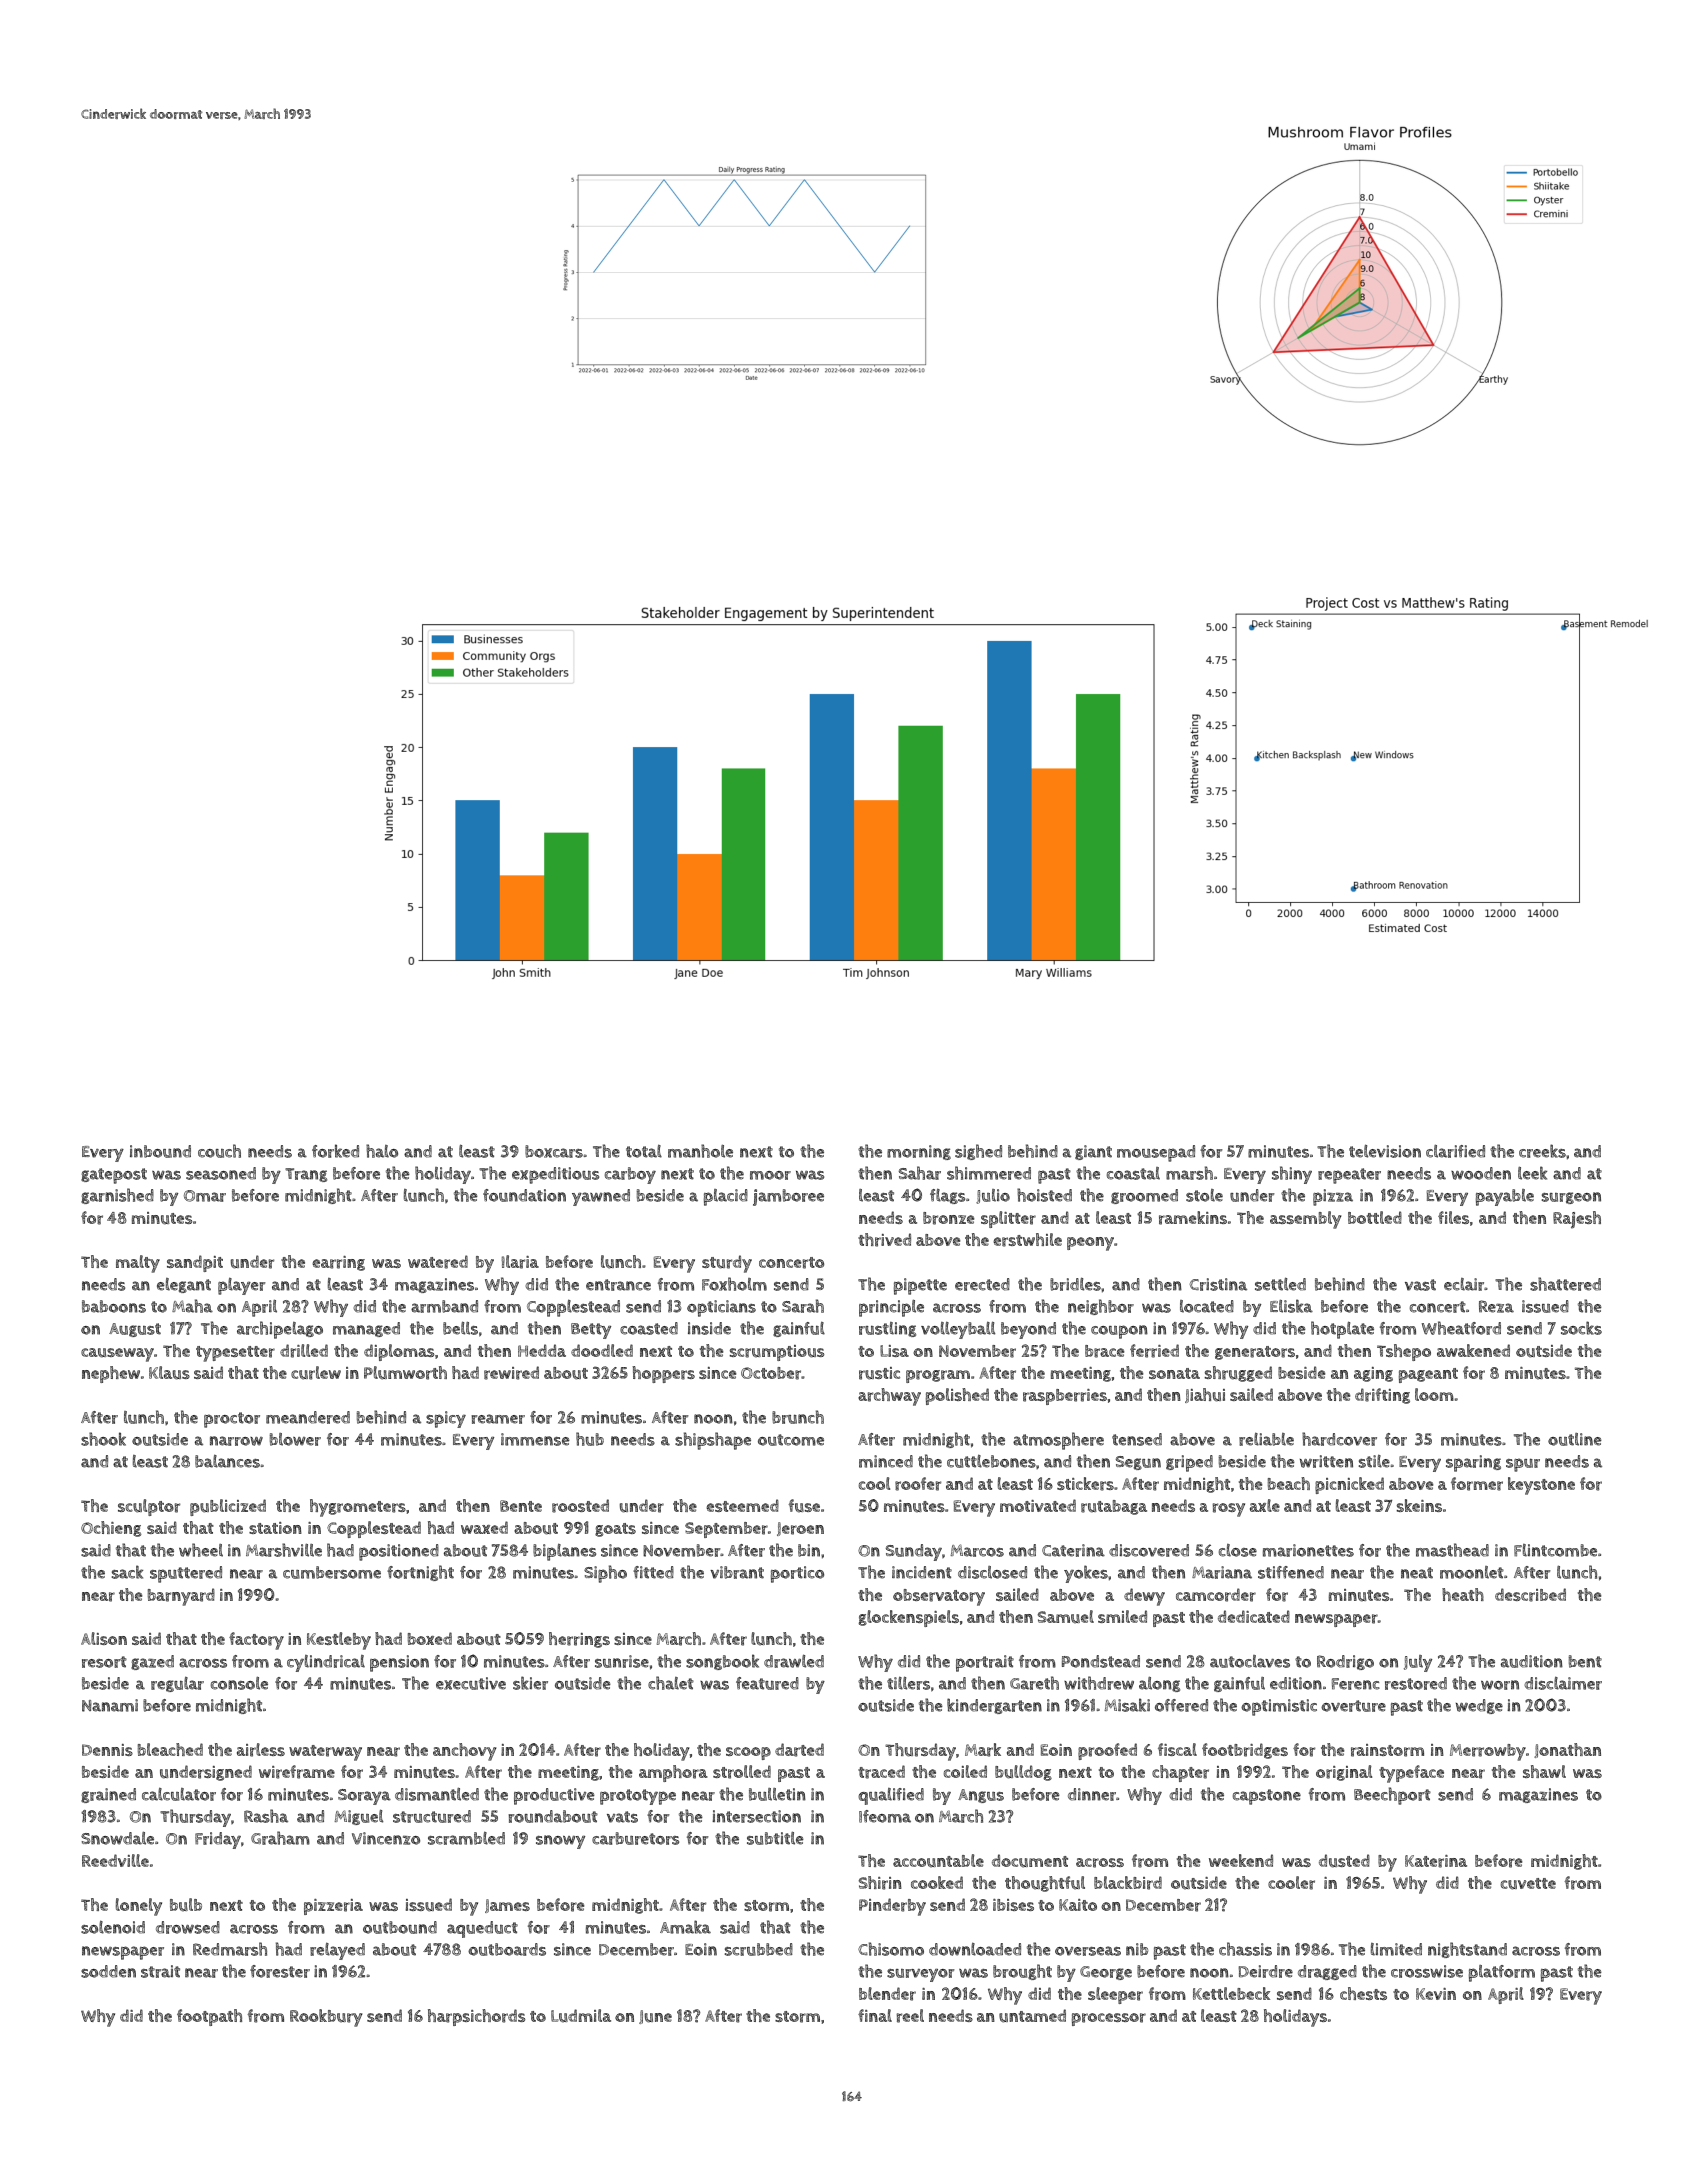 The width and height of the screenshot is (1683, 2178). Describe the element at coordinates (1028, 1330) in the screenshot. I see `beyond` at that location.
